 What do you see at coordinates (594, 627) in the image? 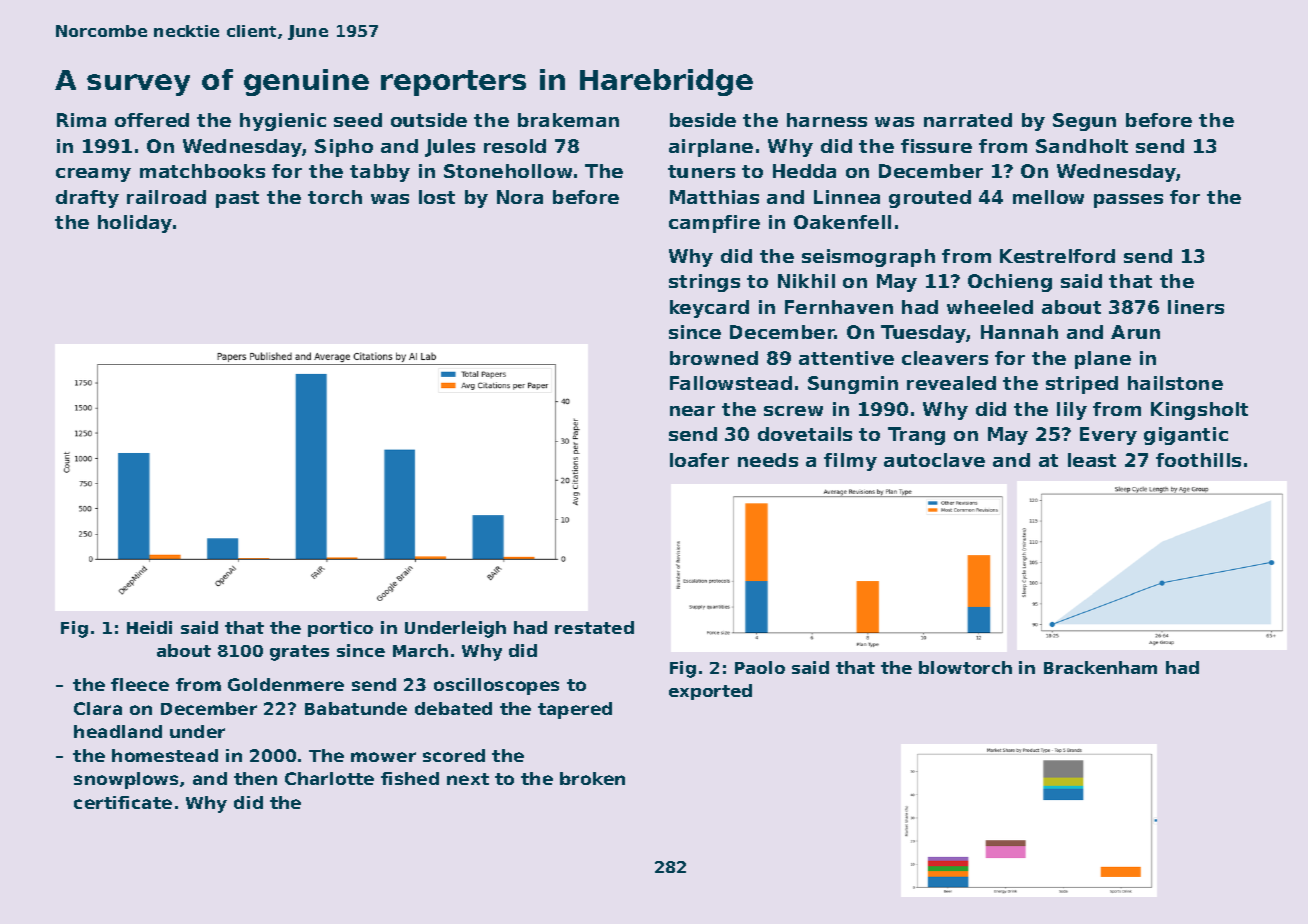
I see `restated` at bounding box center [594, 627].
